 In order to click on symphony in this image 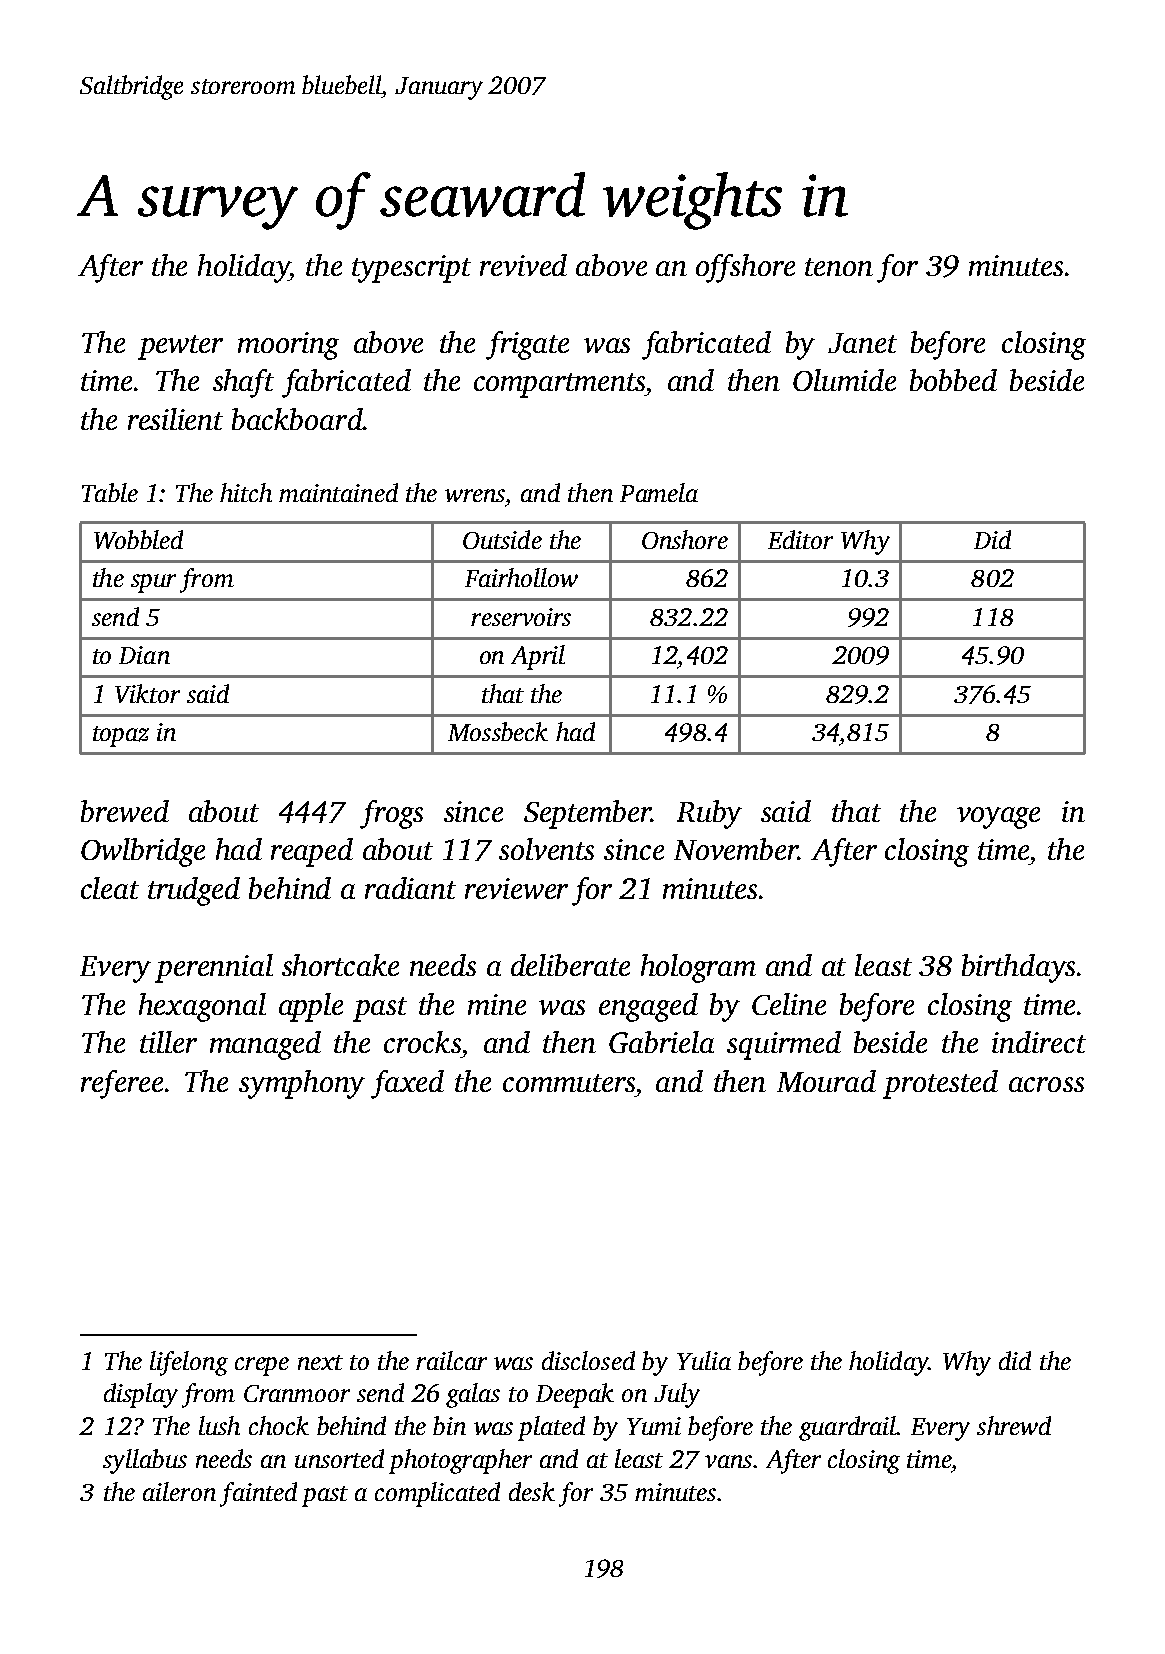, I will do `click(302, 1084)`.
